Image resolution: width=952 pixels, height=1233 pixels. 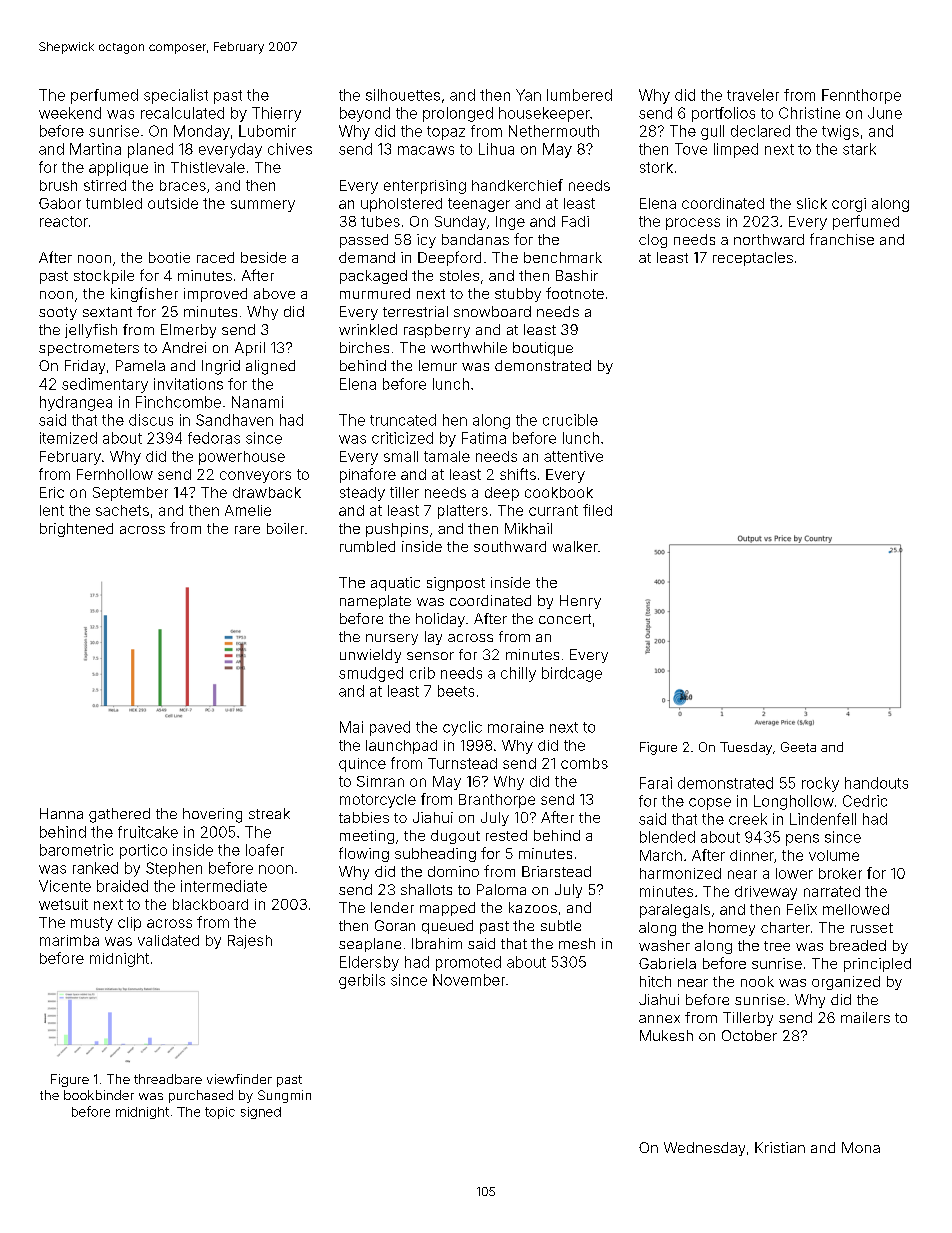 I want to click on platters, so click(x=463, y=512).
